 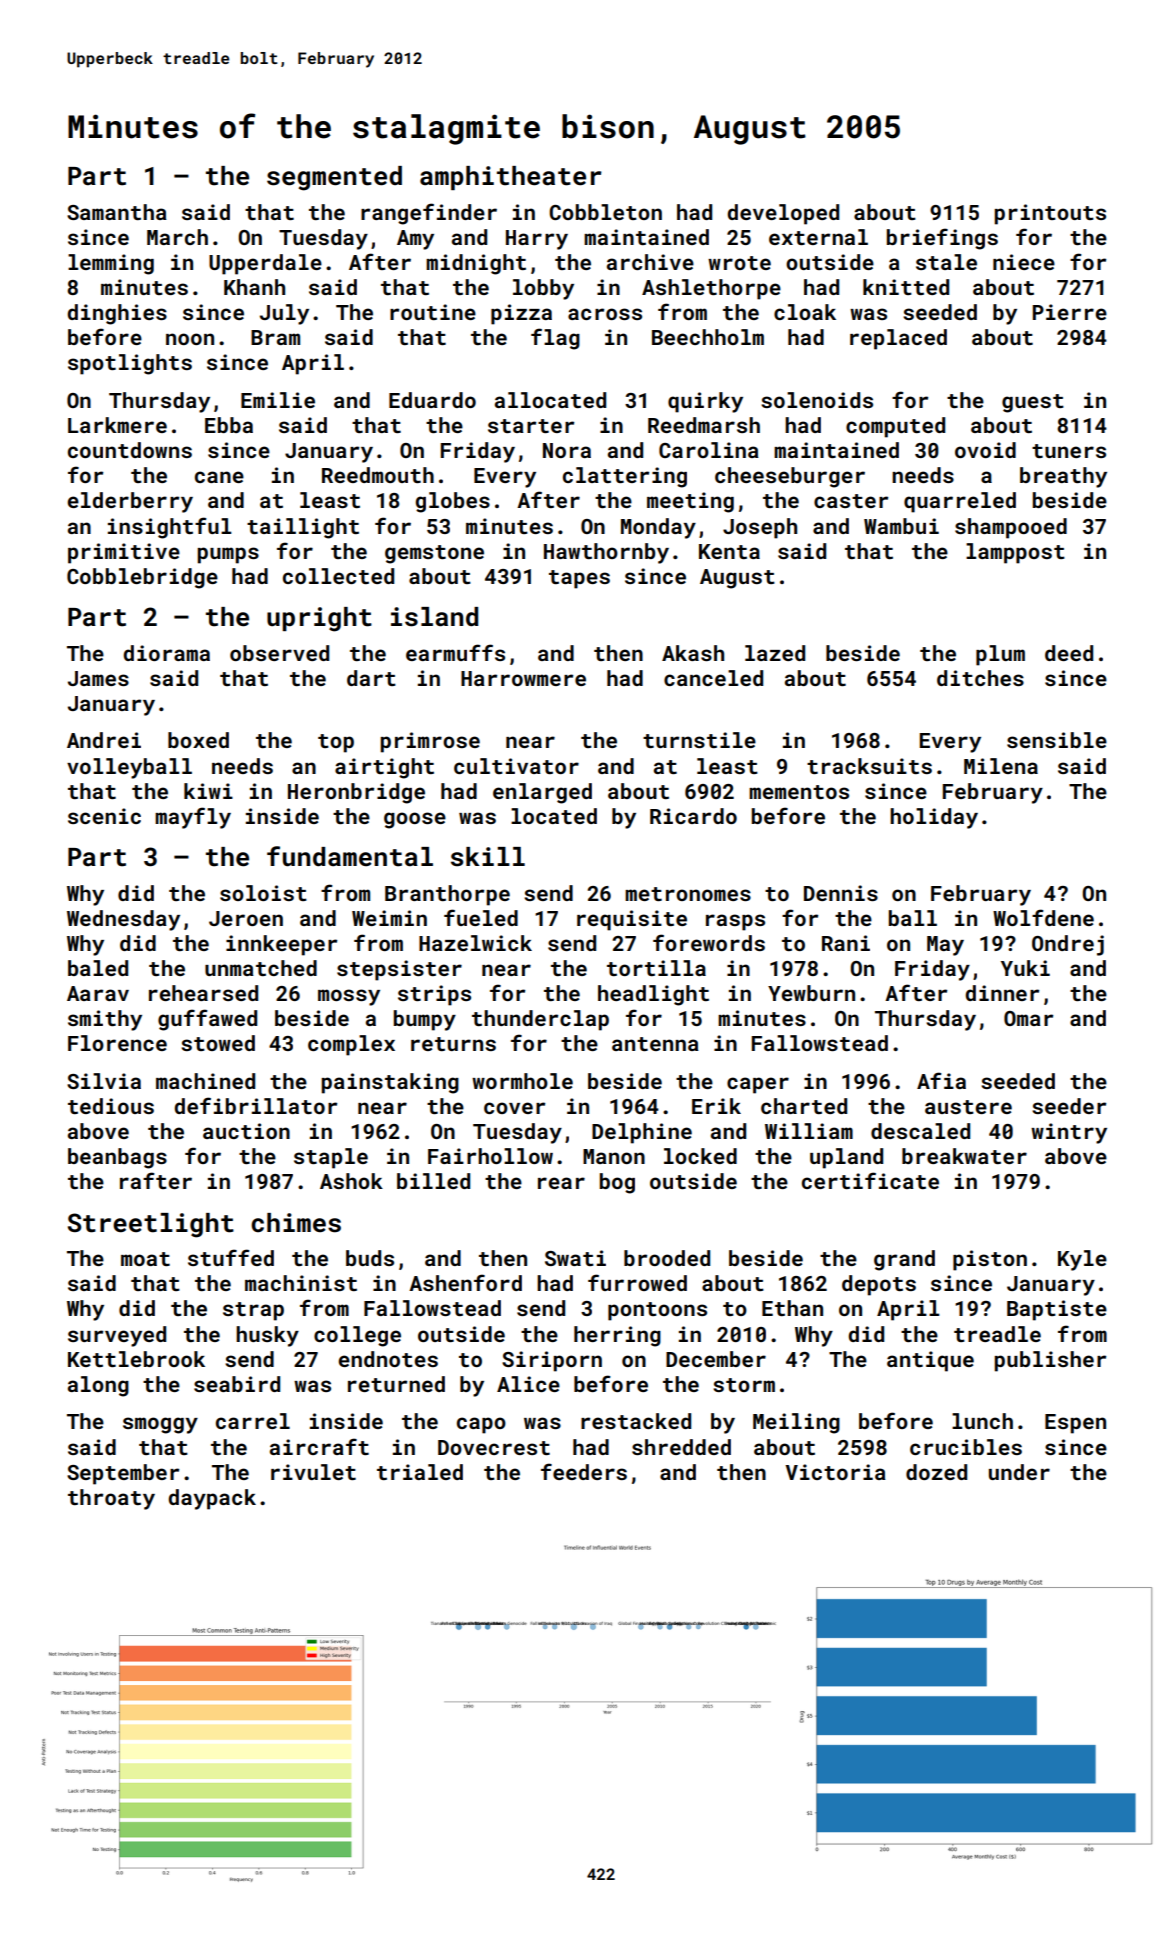 I want to click on Beechholm, so click(x=708, y=337).
